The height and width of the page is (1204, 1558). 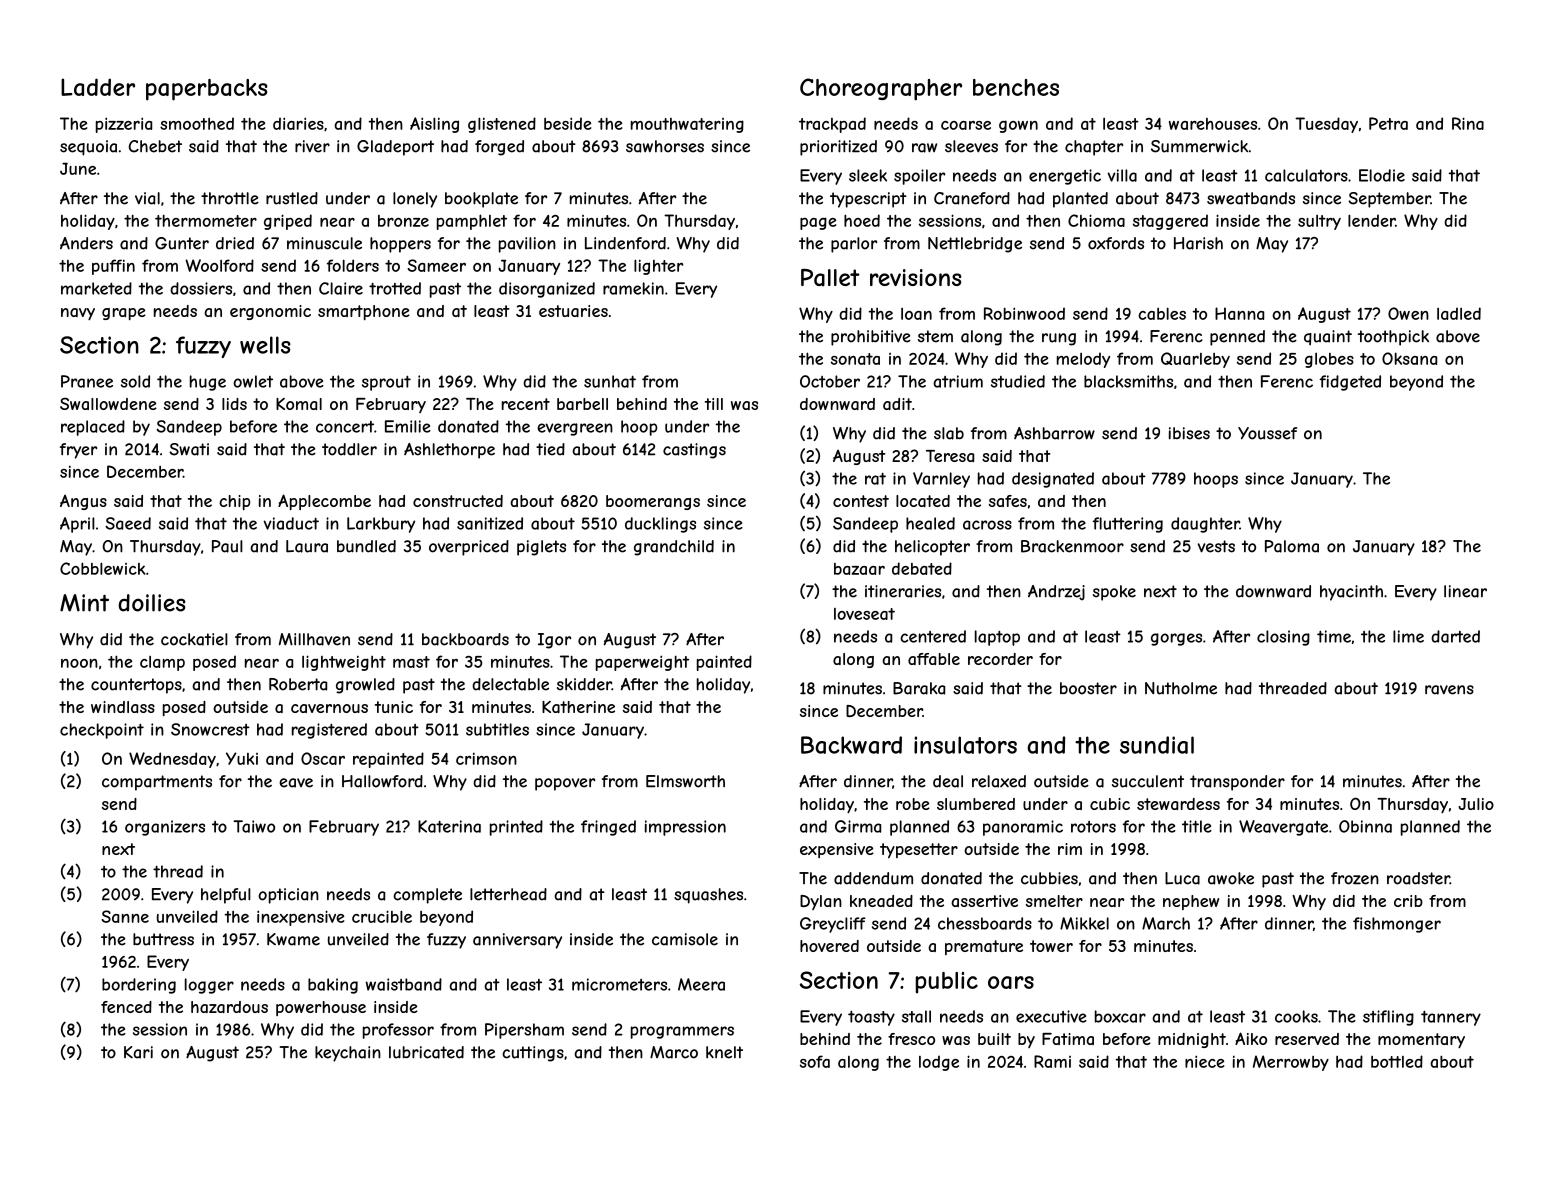 I want to click on Backward, so click(x=851, y=745).
